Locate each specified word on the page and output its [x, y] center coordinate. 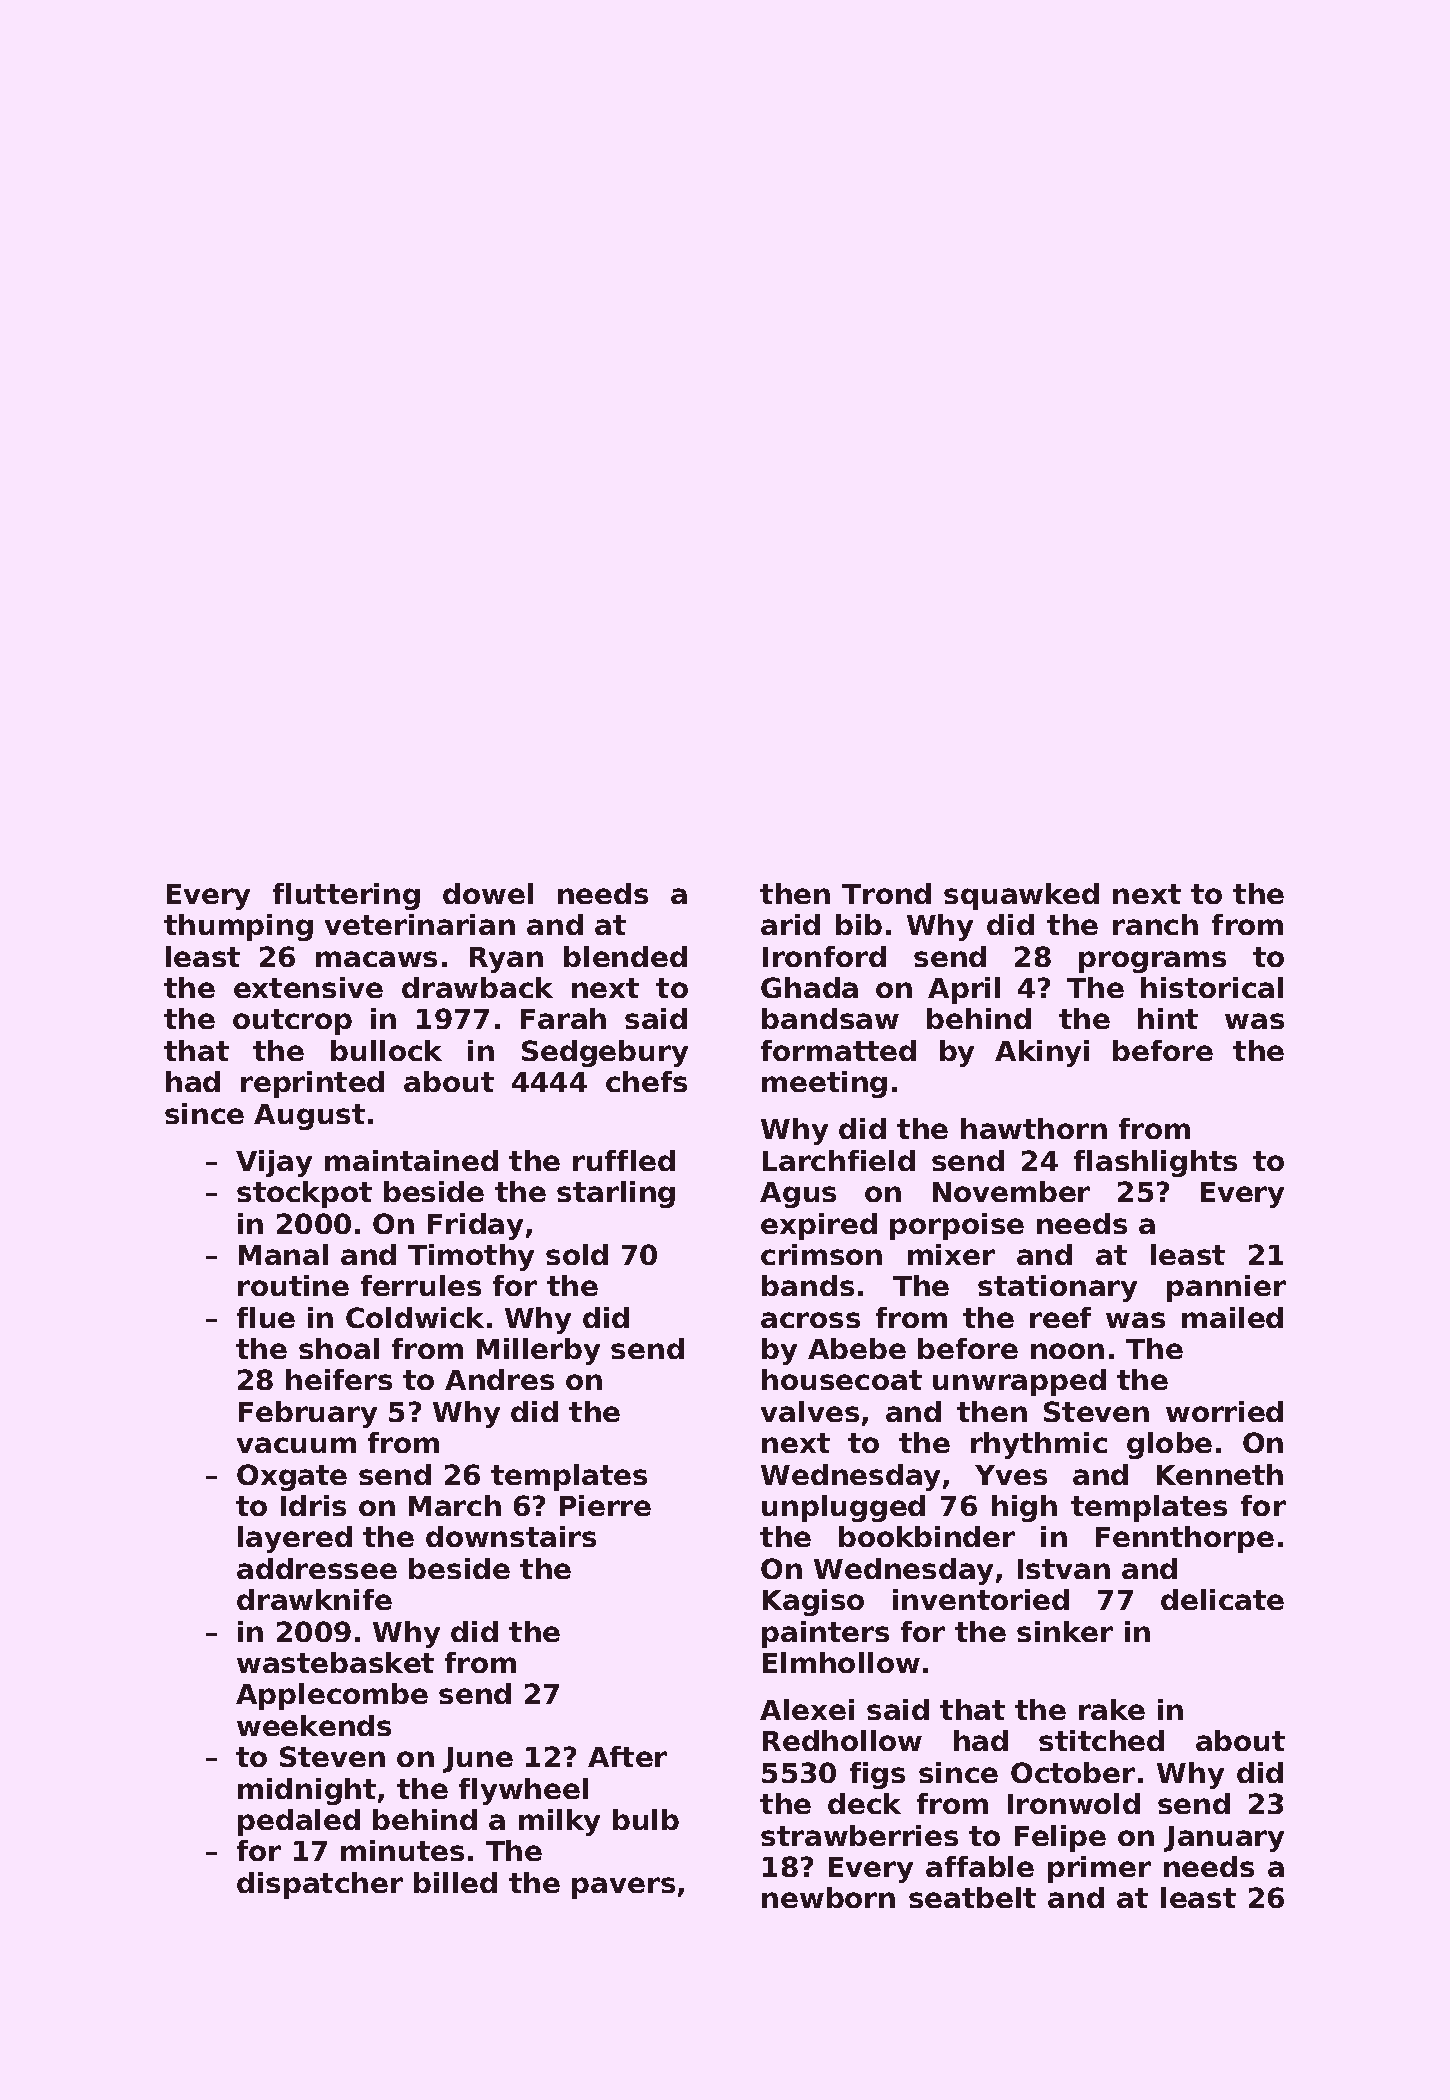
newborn [828, 1897]
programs [1152, 962]
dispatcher [320, 1885]
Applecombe [332, 1696]
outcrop [292, 1022]
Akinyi [1042, 1053]
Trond [886, 893]
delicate [1222, 1599]
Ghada [809, 987]
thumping [238, 927]
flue [266, 1317]
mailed [1232, 1317]
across [810, 1320]
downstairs [511, 1536]
